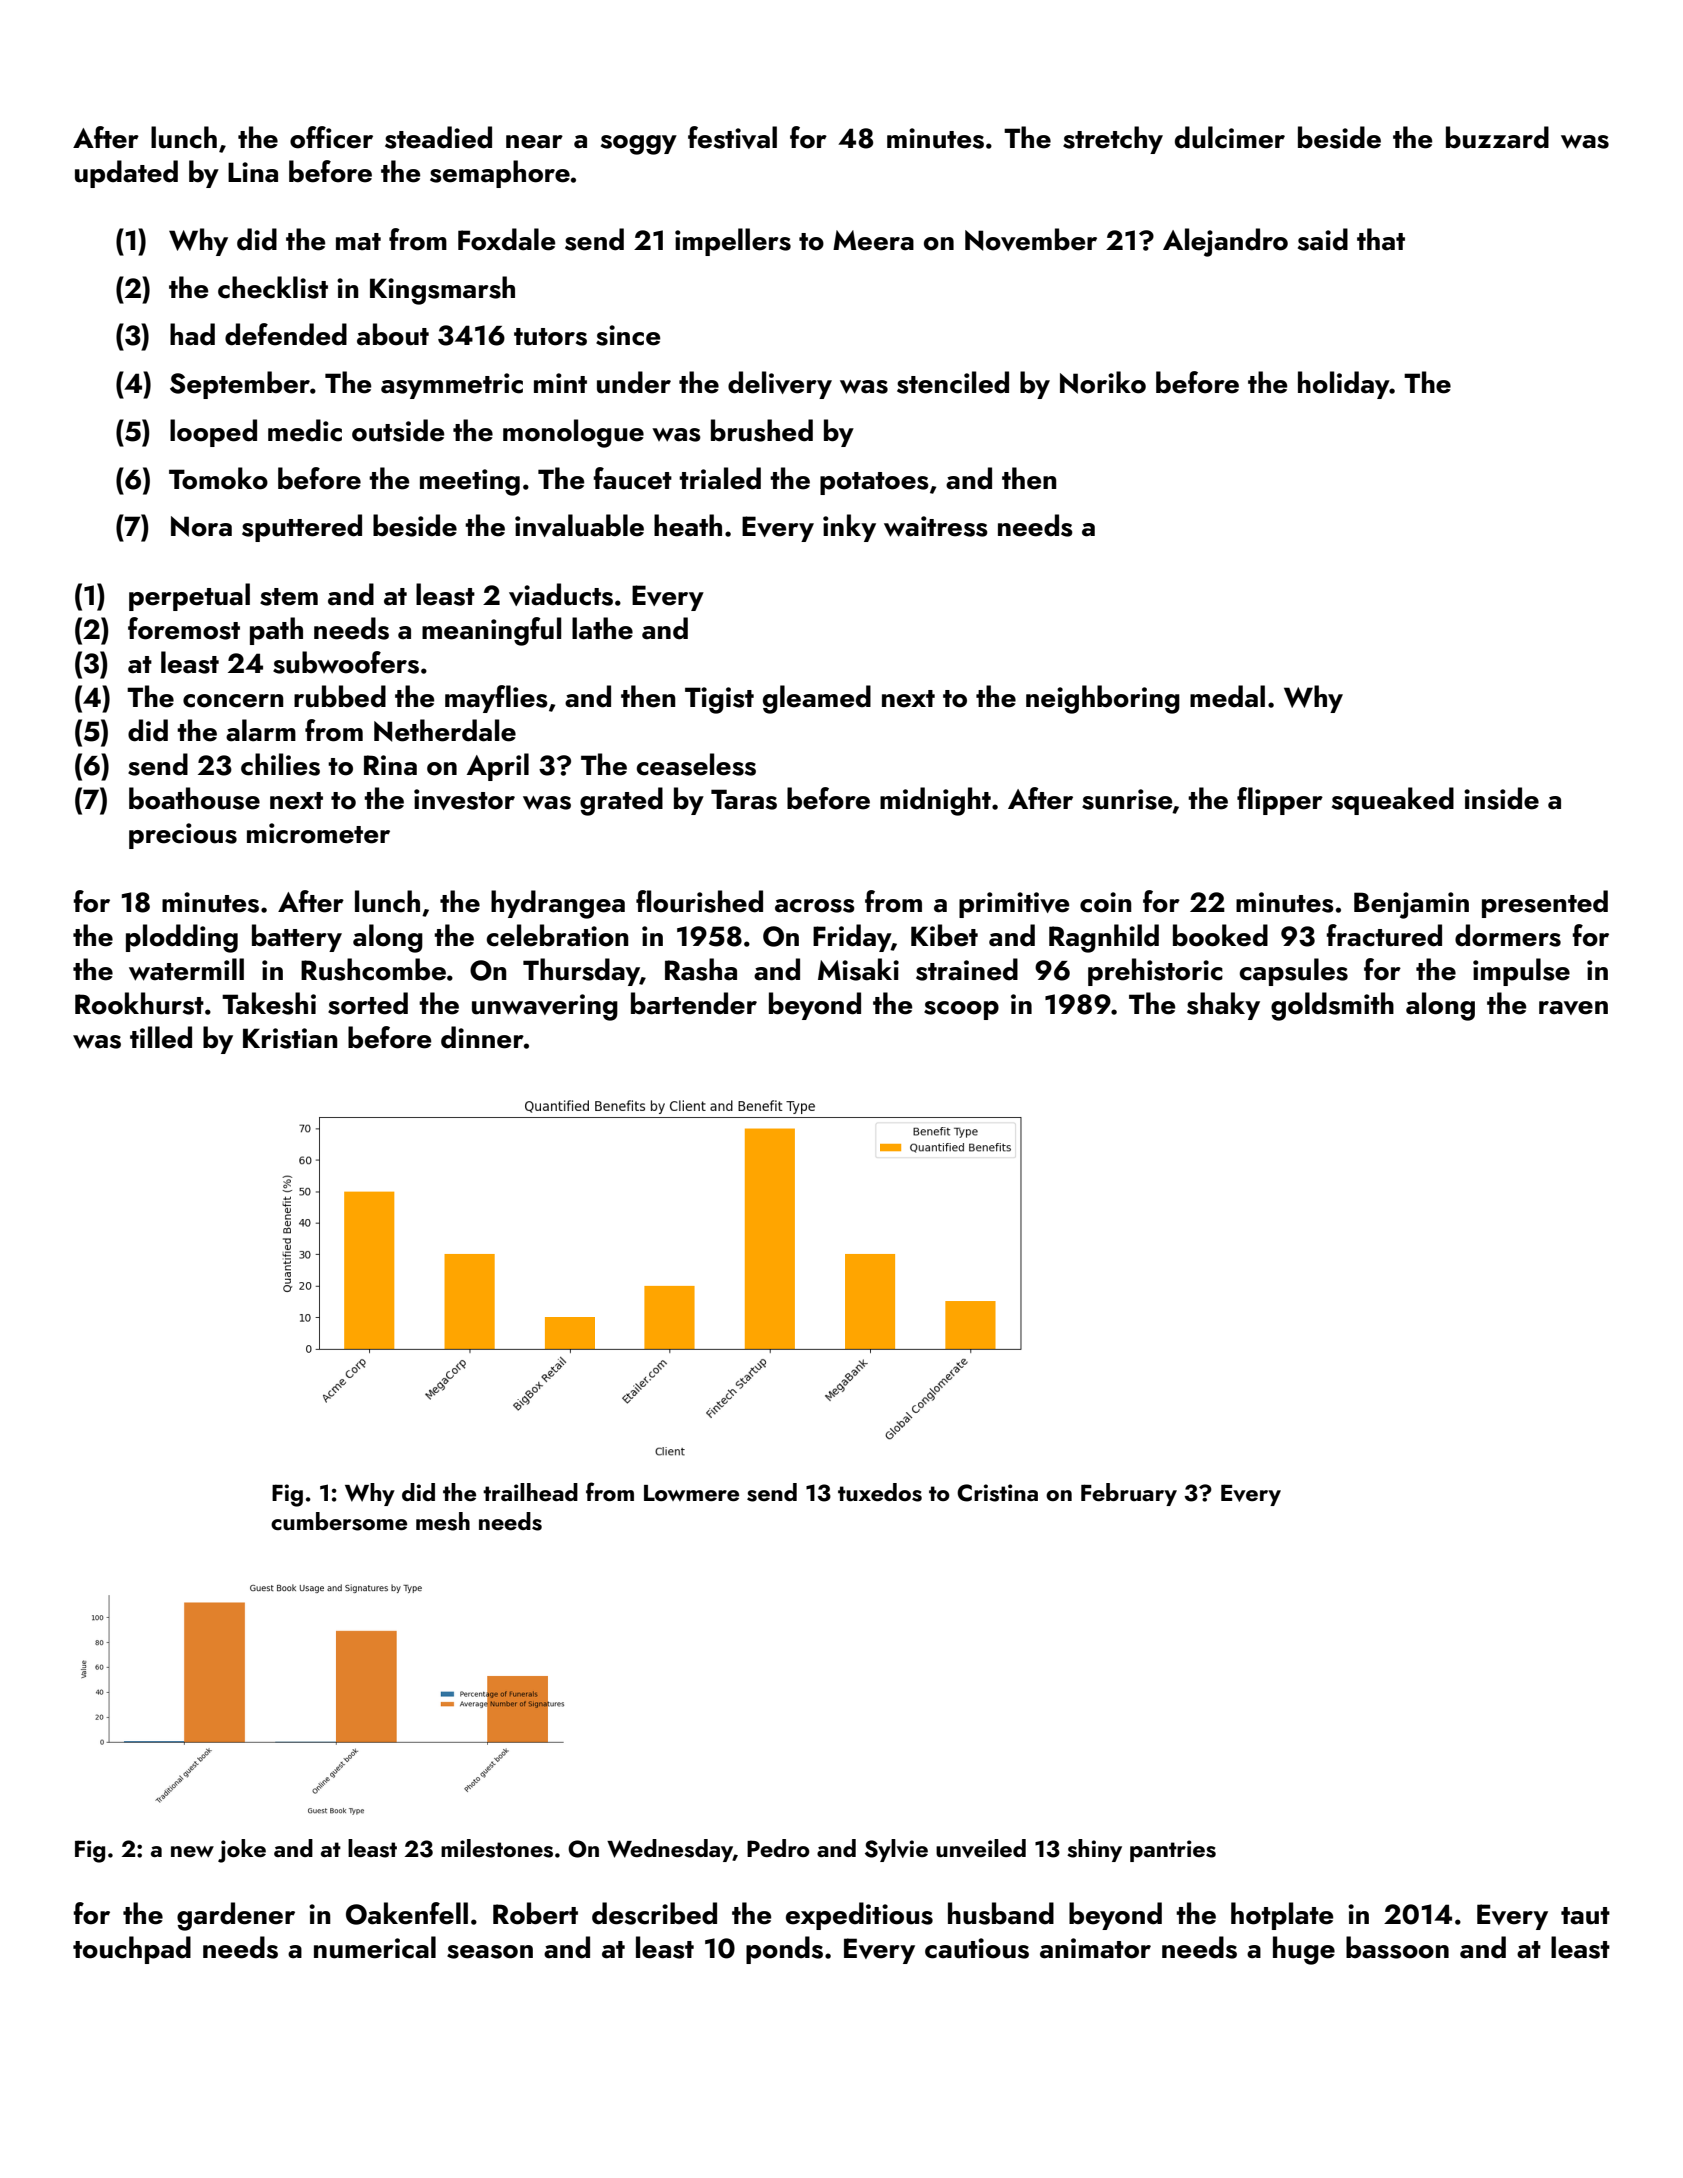 The height and width of the screenshot is (2178, 1683). I want to click on cumbersome, so click(339, 1521).
